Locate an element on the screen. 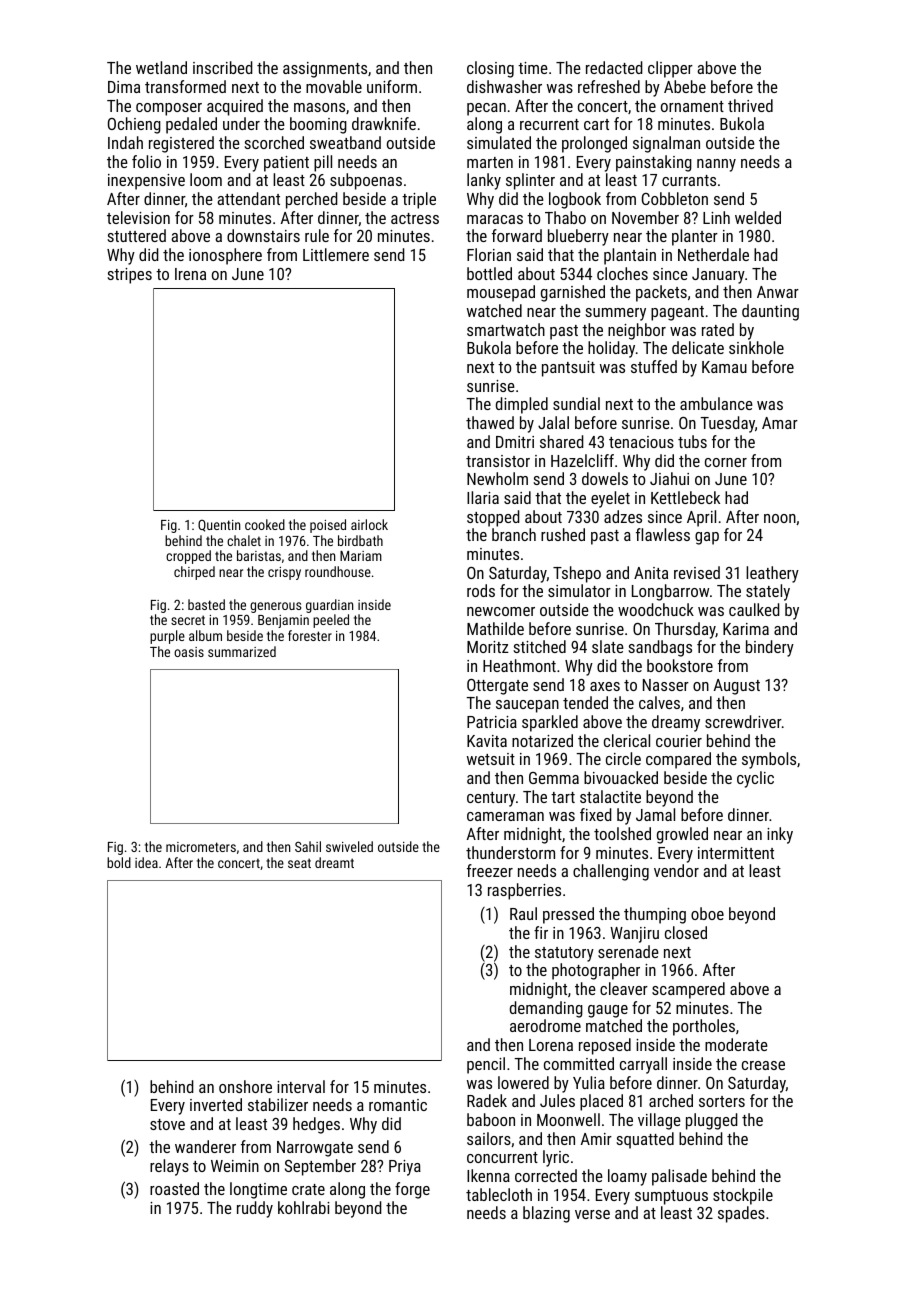 The height and width of the screenshot is (1316, 908). Sahil is located at coordinates (308, 846).
